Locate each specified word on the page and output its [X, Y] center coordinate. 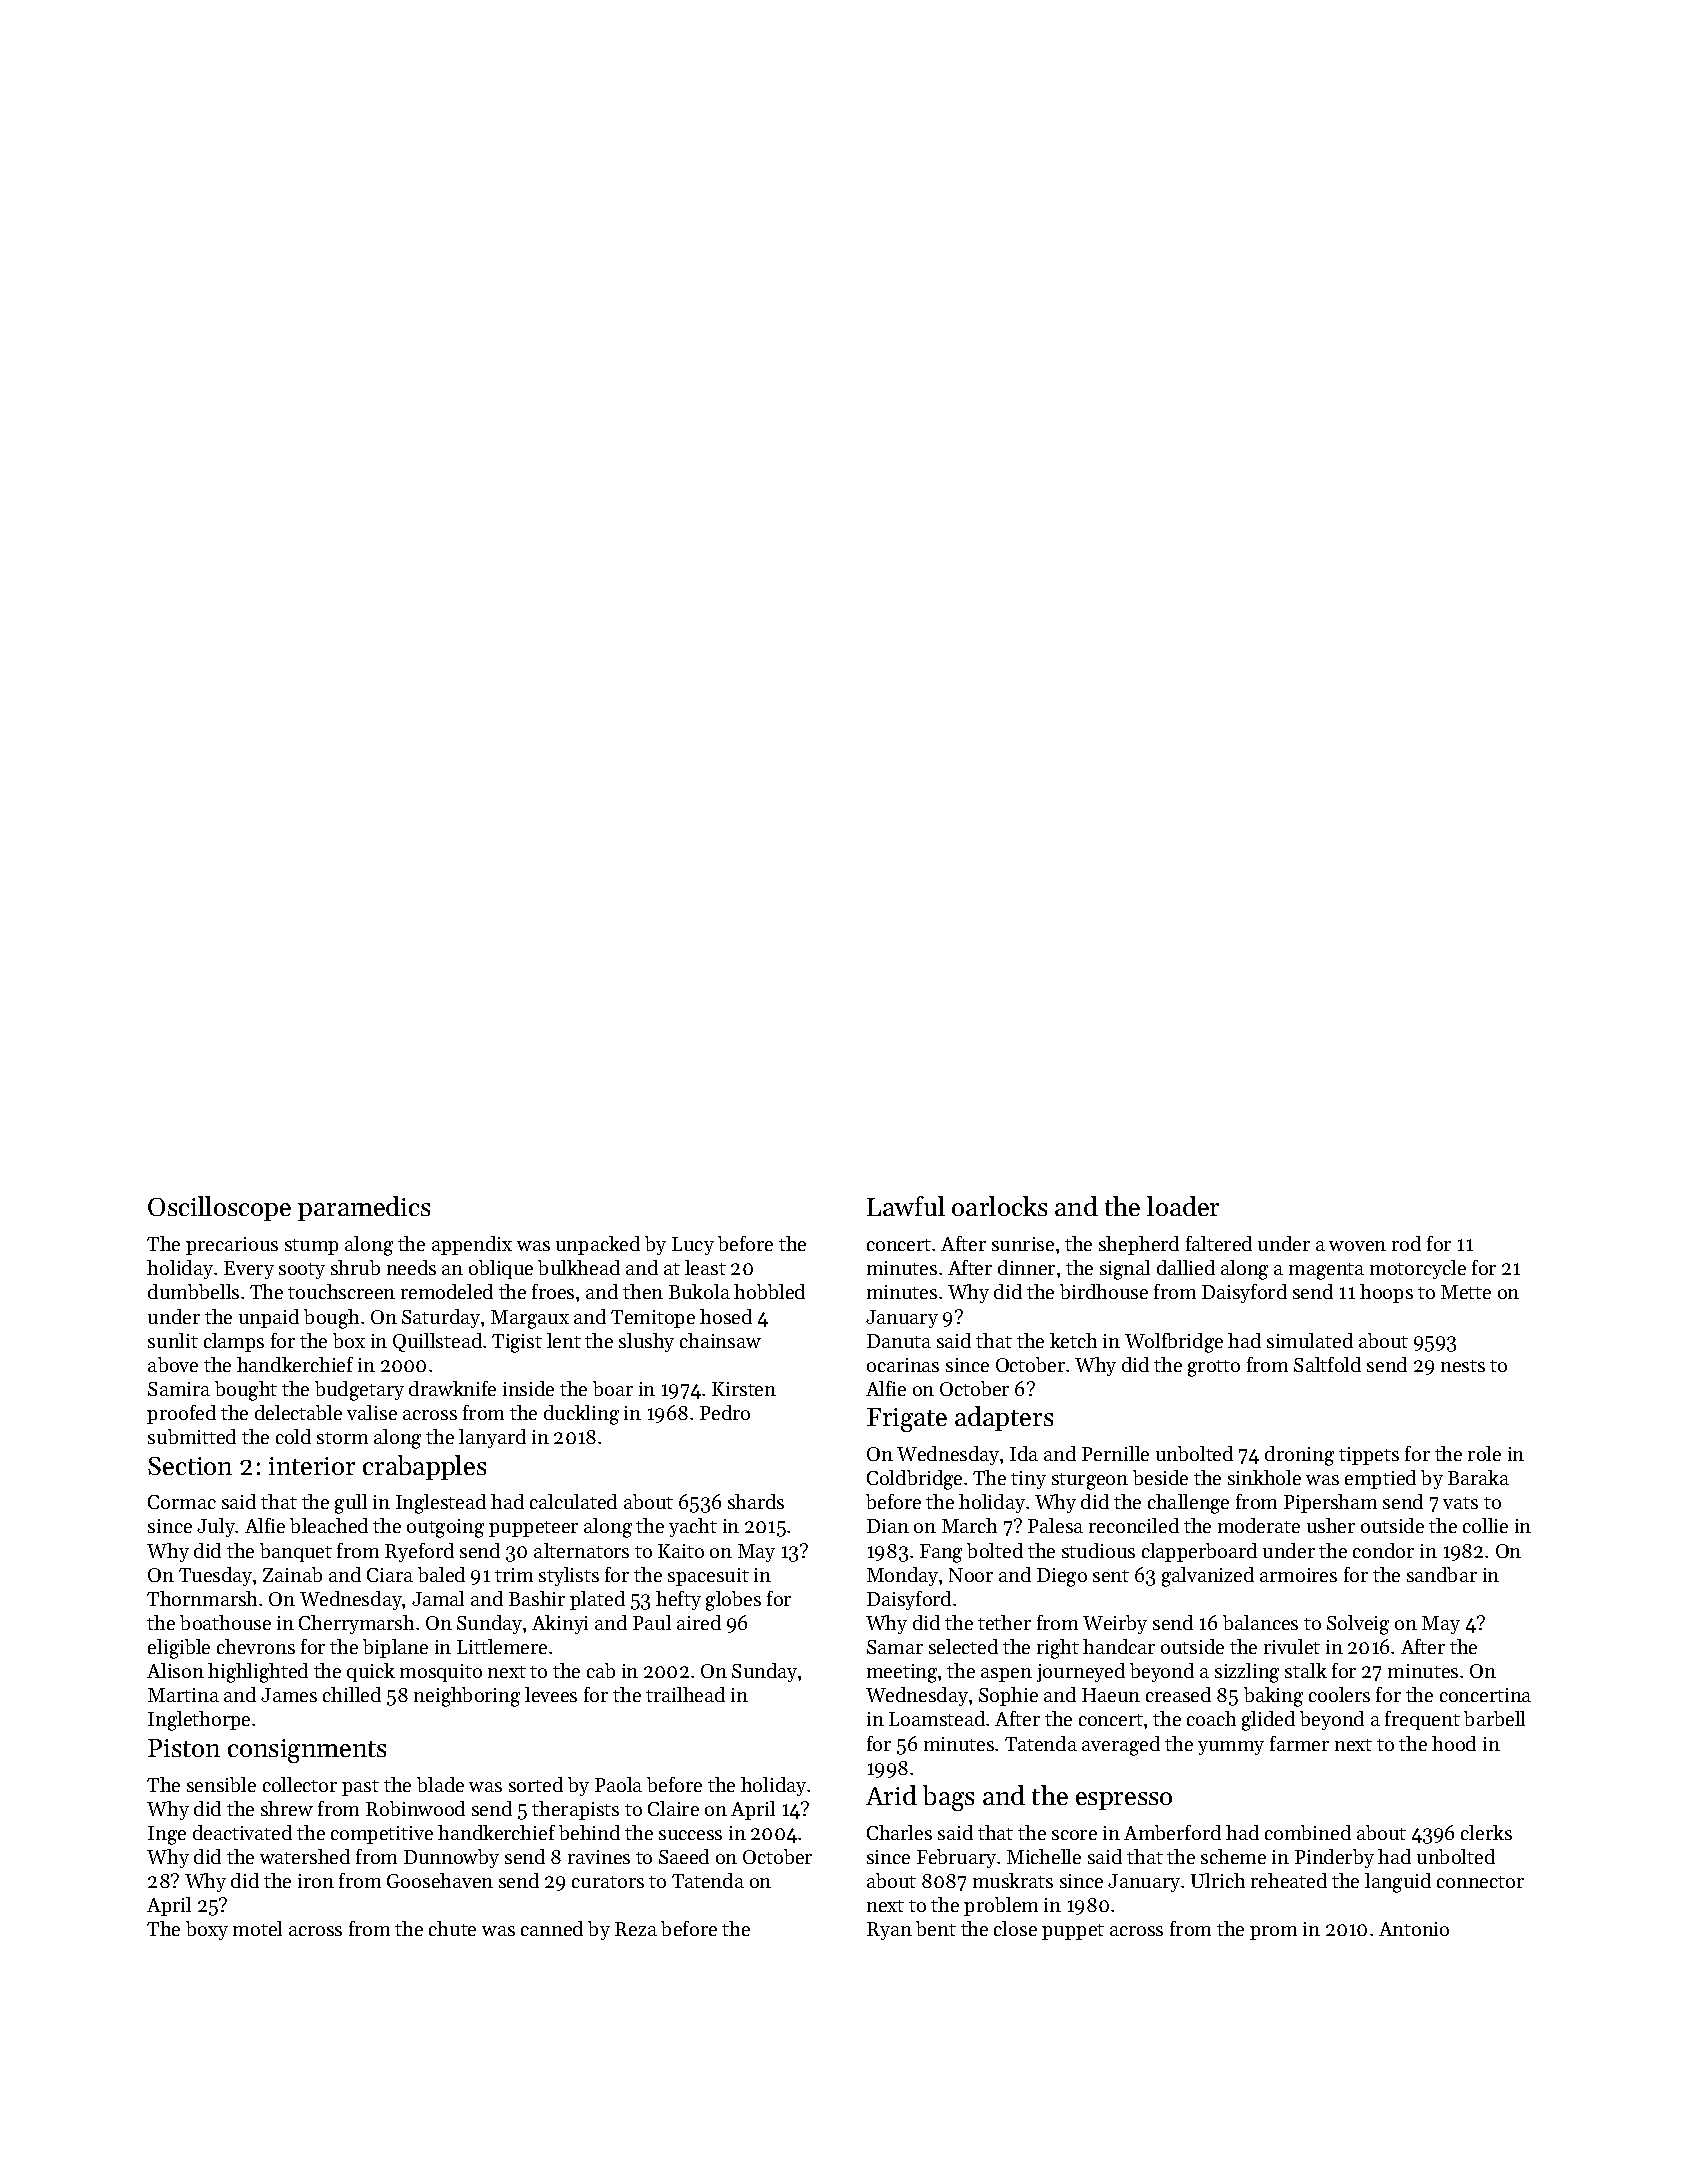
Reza [636, 1929]
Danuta [899, 1341]
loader [1183, 1206]
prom [1273, 1933]
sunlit [173, 1340]
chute [452, 1928]
